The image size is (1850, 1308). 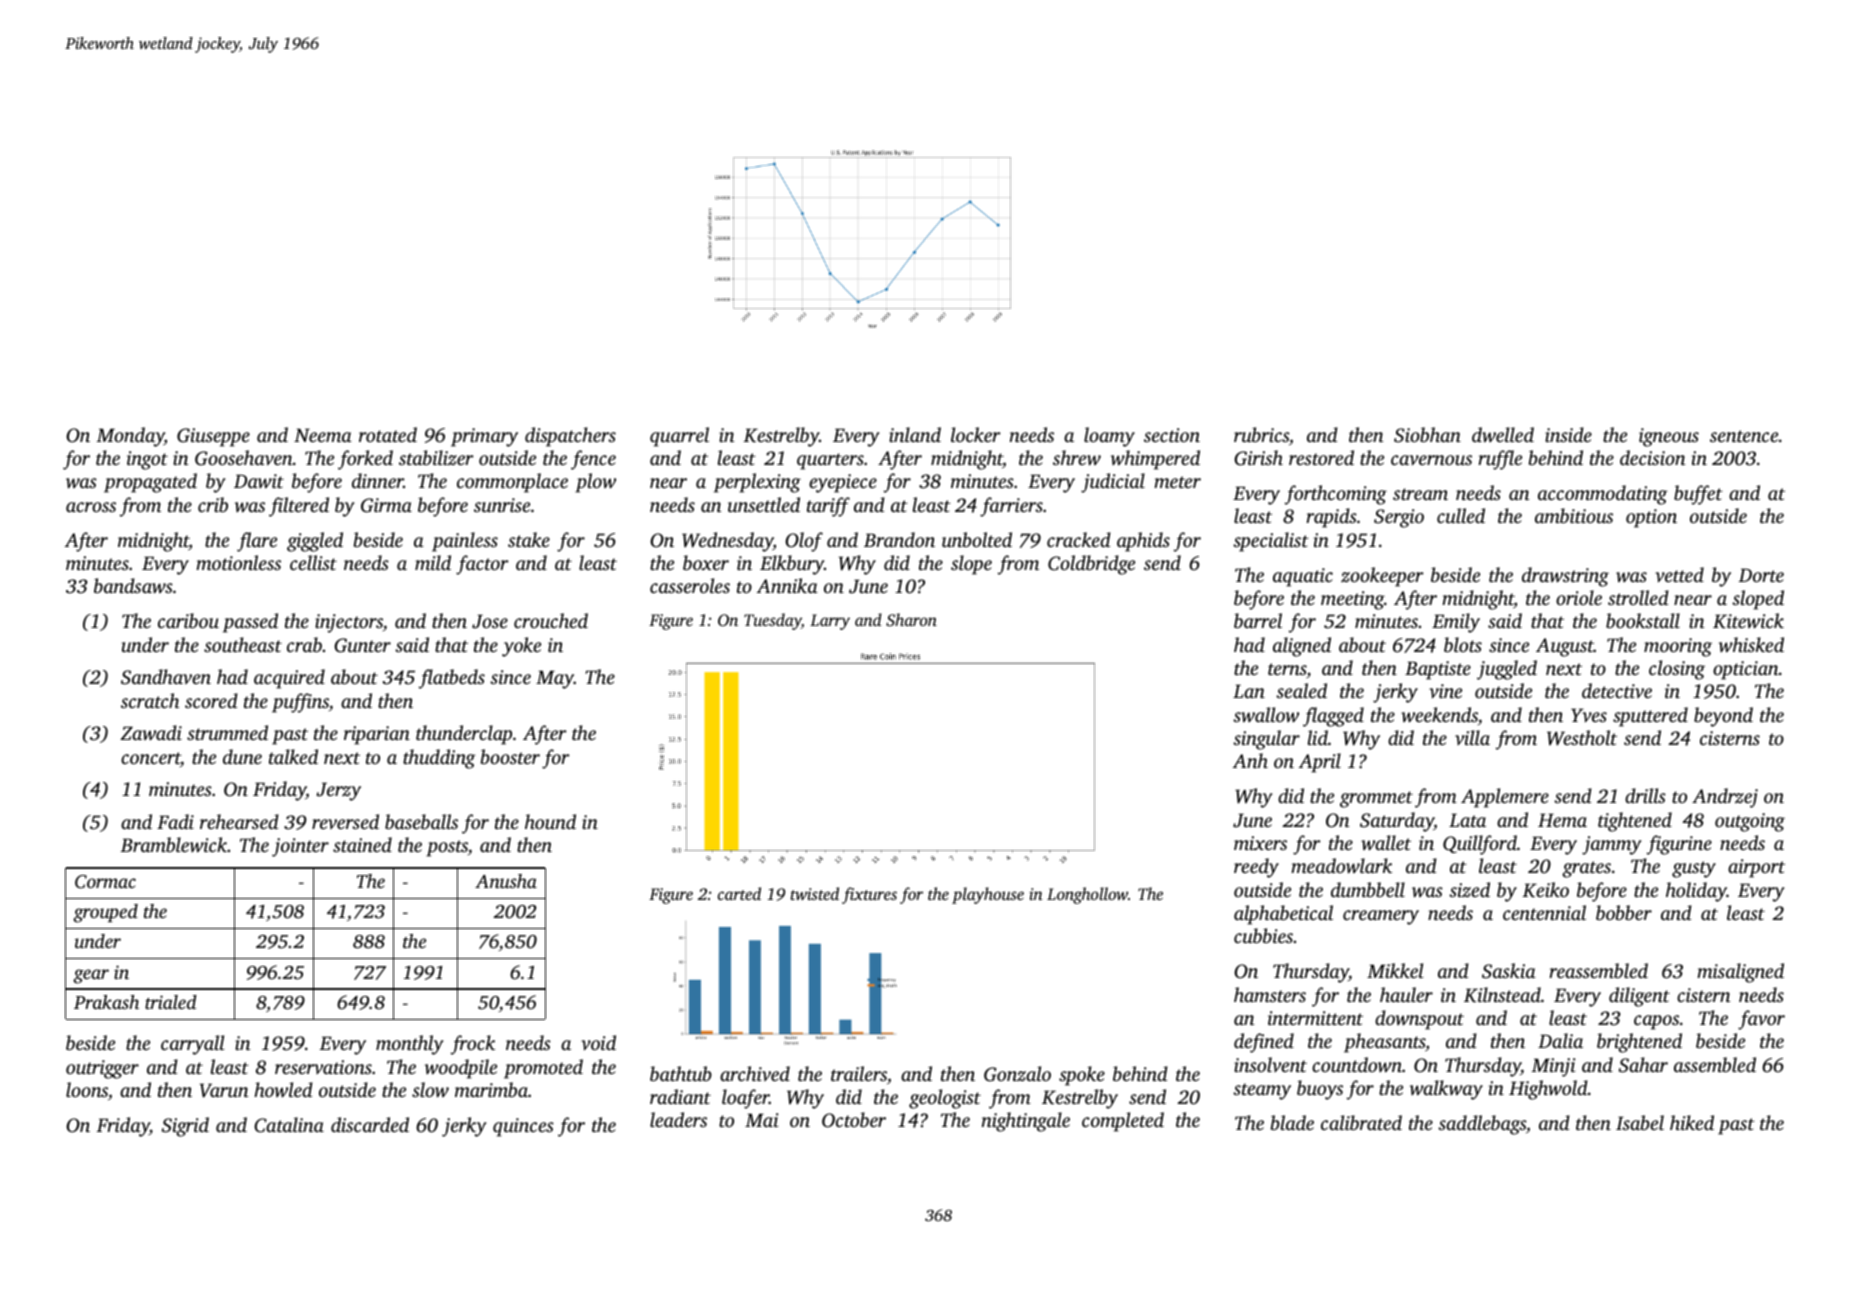 I want to click on Catalina, so click(x=289, y=1125).
